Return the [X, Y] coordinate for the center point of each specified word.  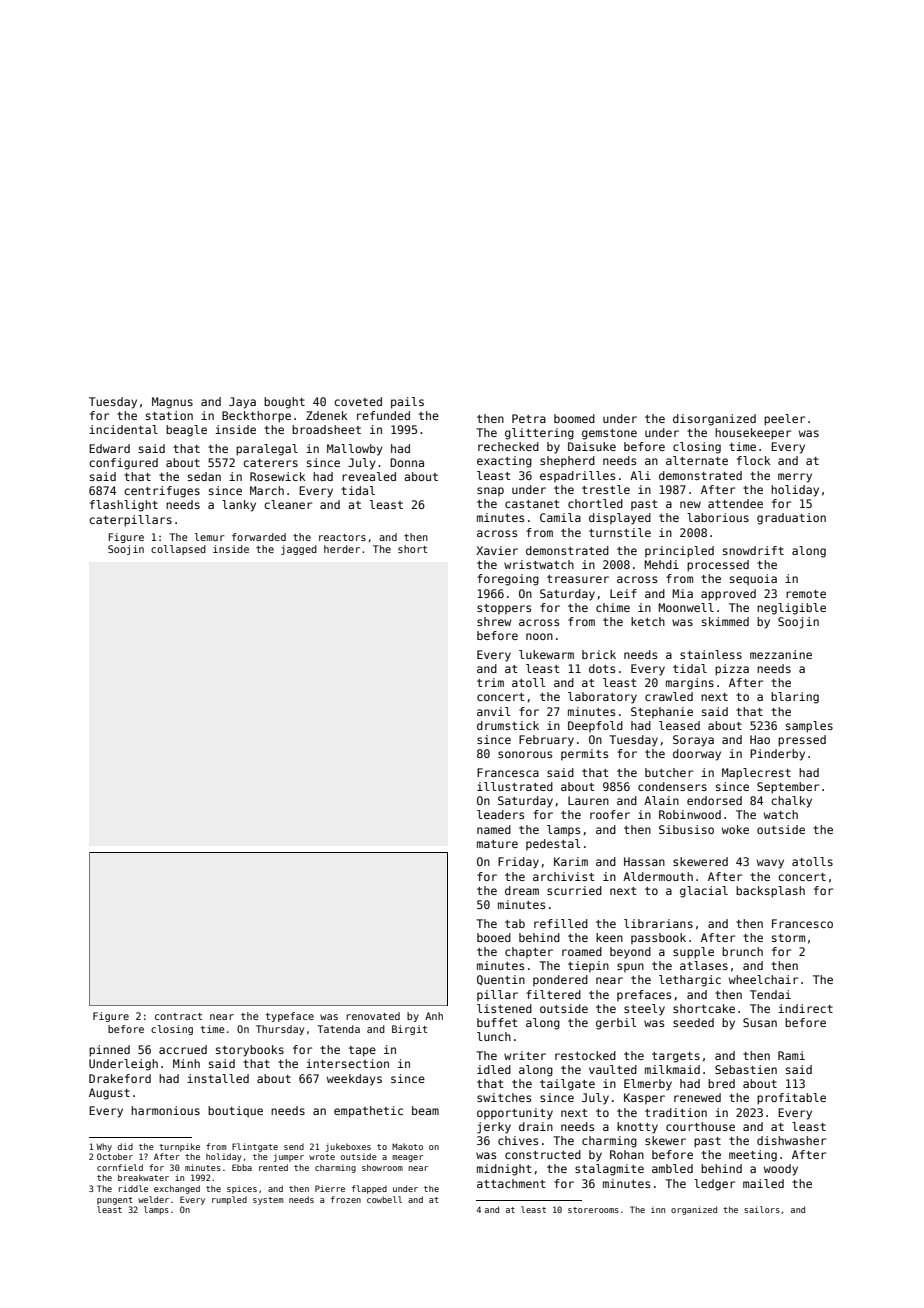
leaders [500, 814]
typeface [290, 1017]
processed [718, 566]
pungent [115, 1201]
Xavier [497, 550]
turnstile [620, 532]
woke [735, 829]
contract [178, 1016]
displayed [620, 519]
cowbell [384, 1199]
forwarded [259, 537]
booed [494, 937]
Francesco [802, 923]
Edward [109, 448]
